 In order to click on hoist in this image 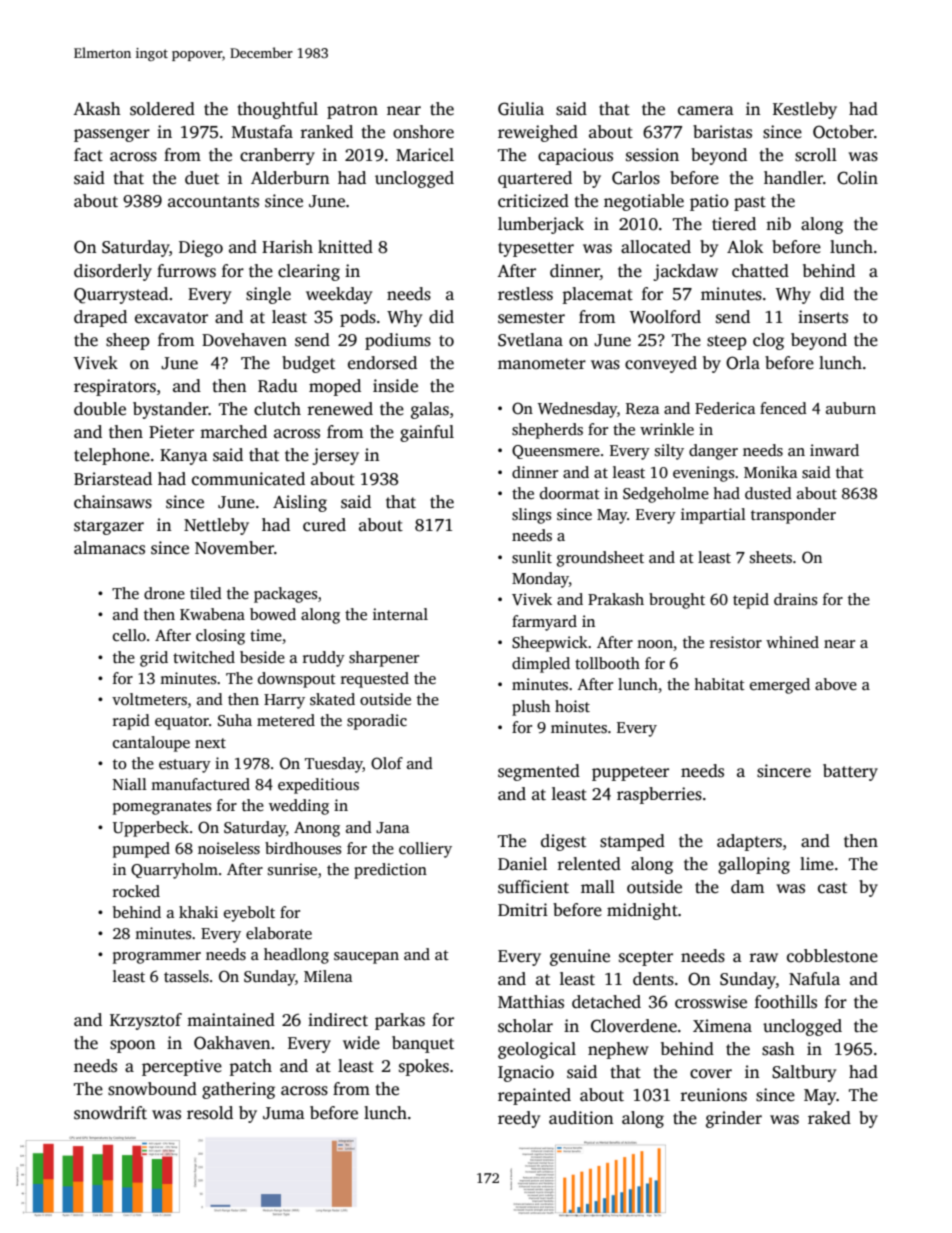, I will do `click(572, 706)`.
